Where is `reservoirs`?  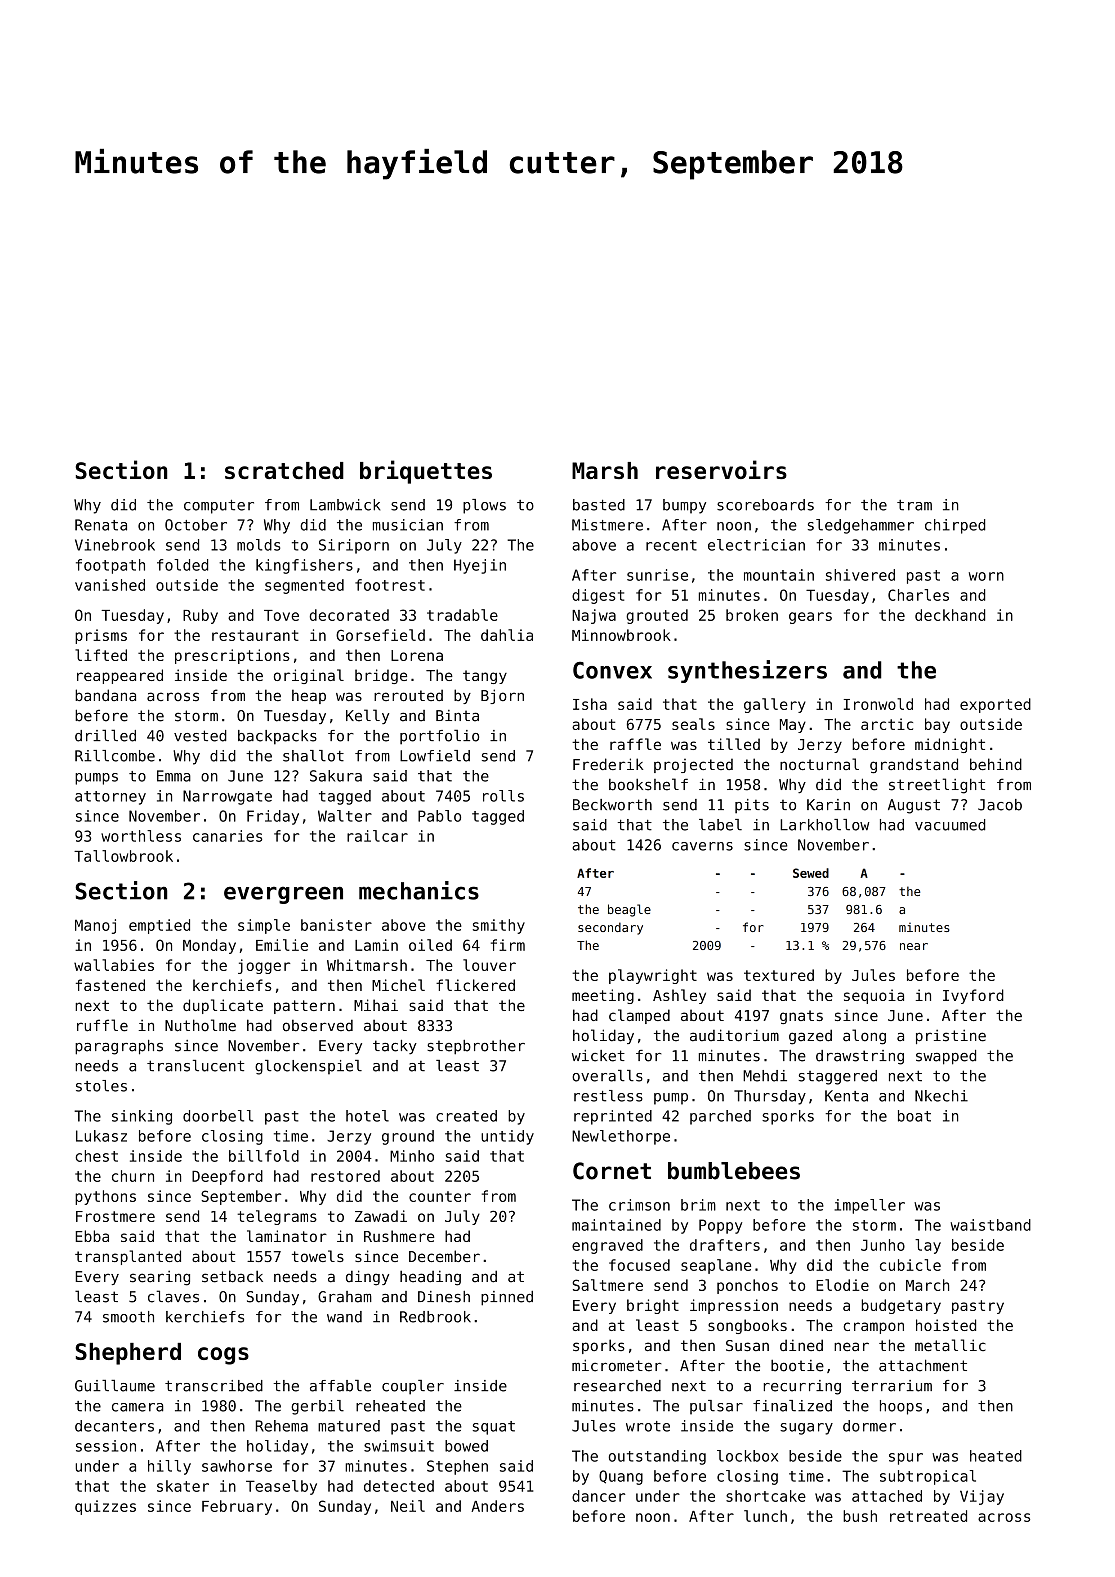
reservoirs is located at coordinates (721, 469).
